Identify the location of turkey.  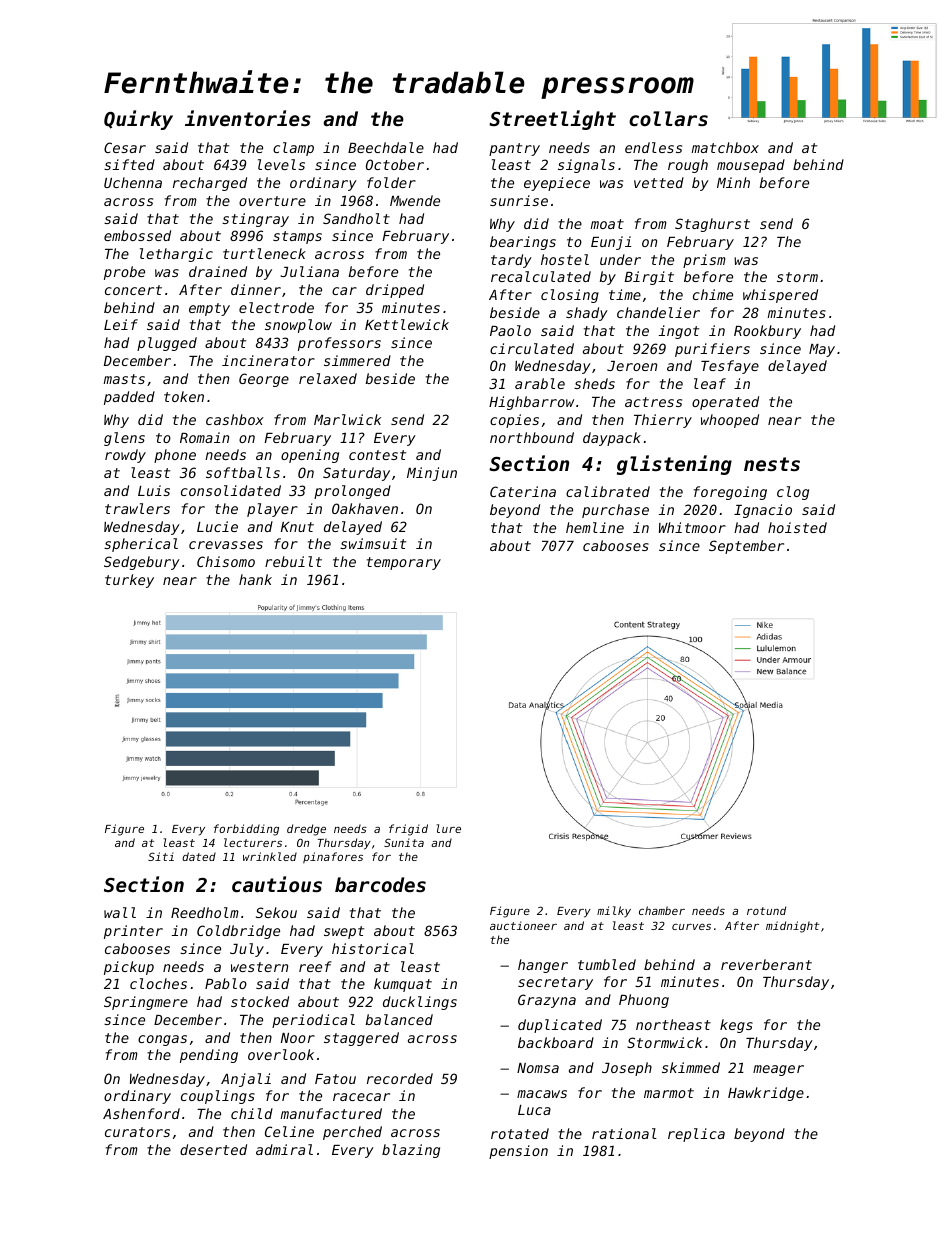
(129, 581).
